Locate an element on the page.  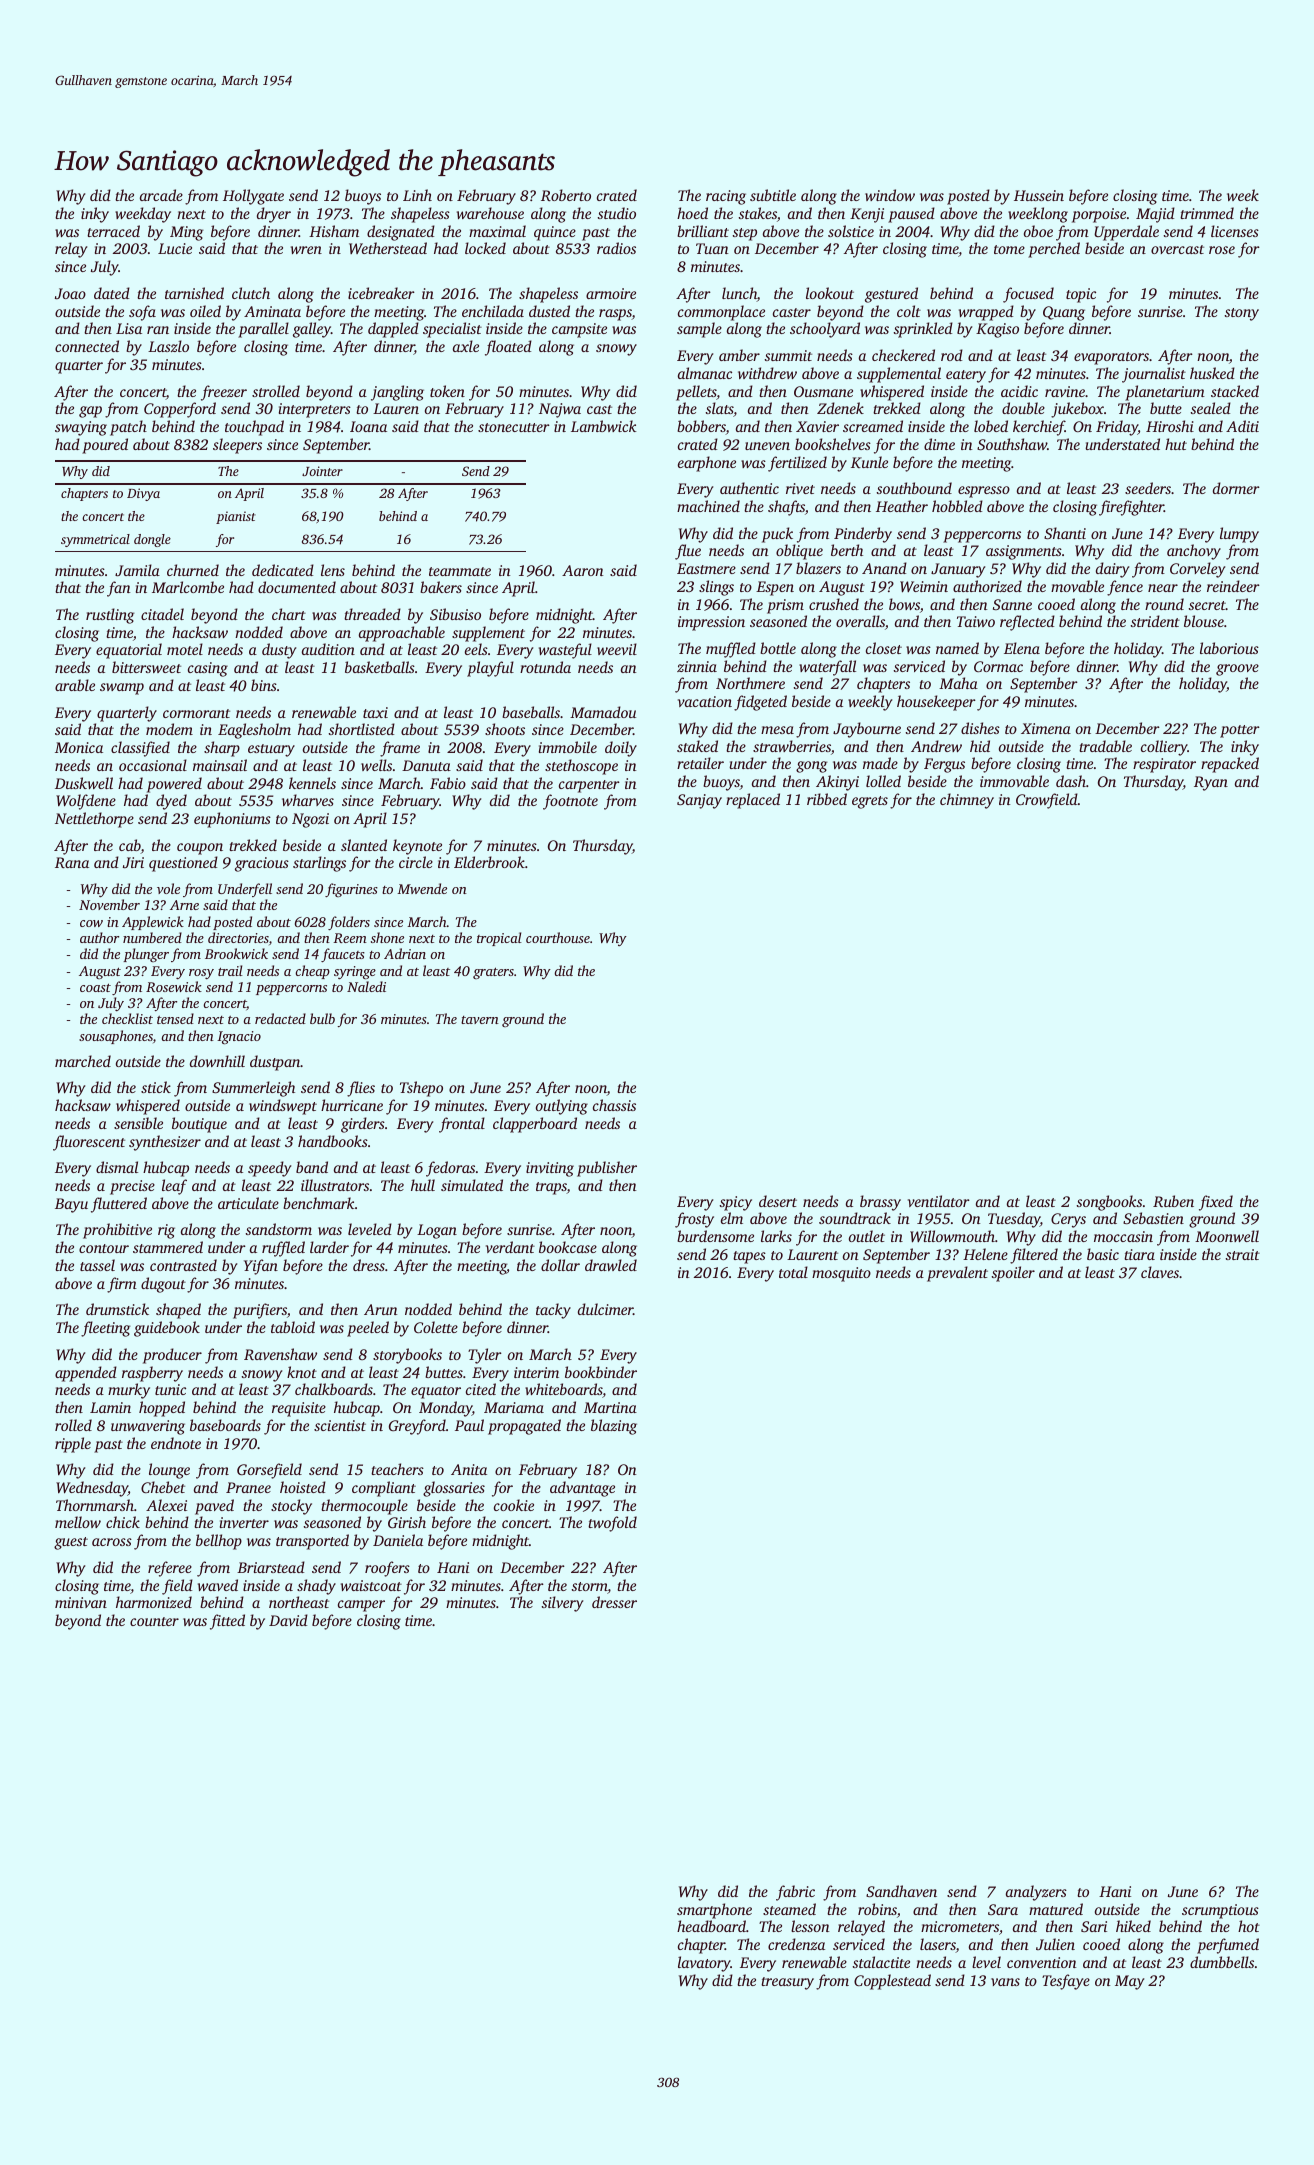
counter is located at coordinates (154, 1621).
